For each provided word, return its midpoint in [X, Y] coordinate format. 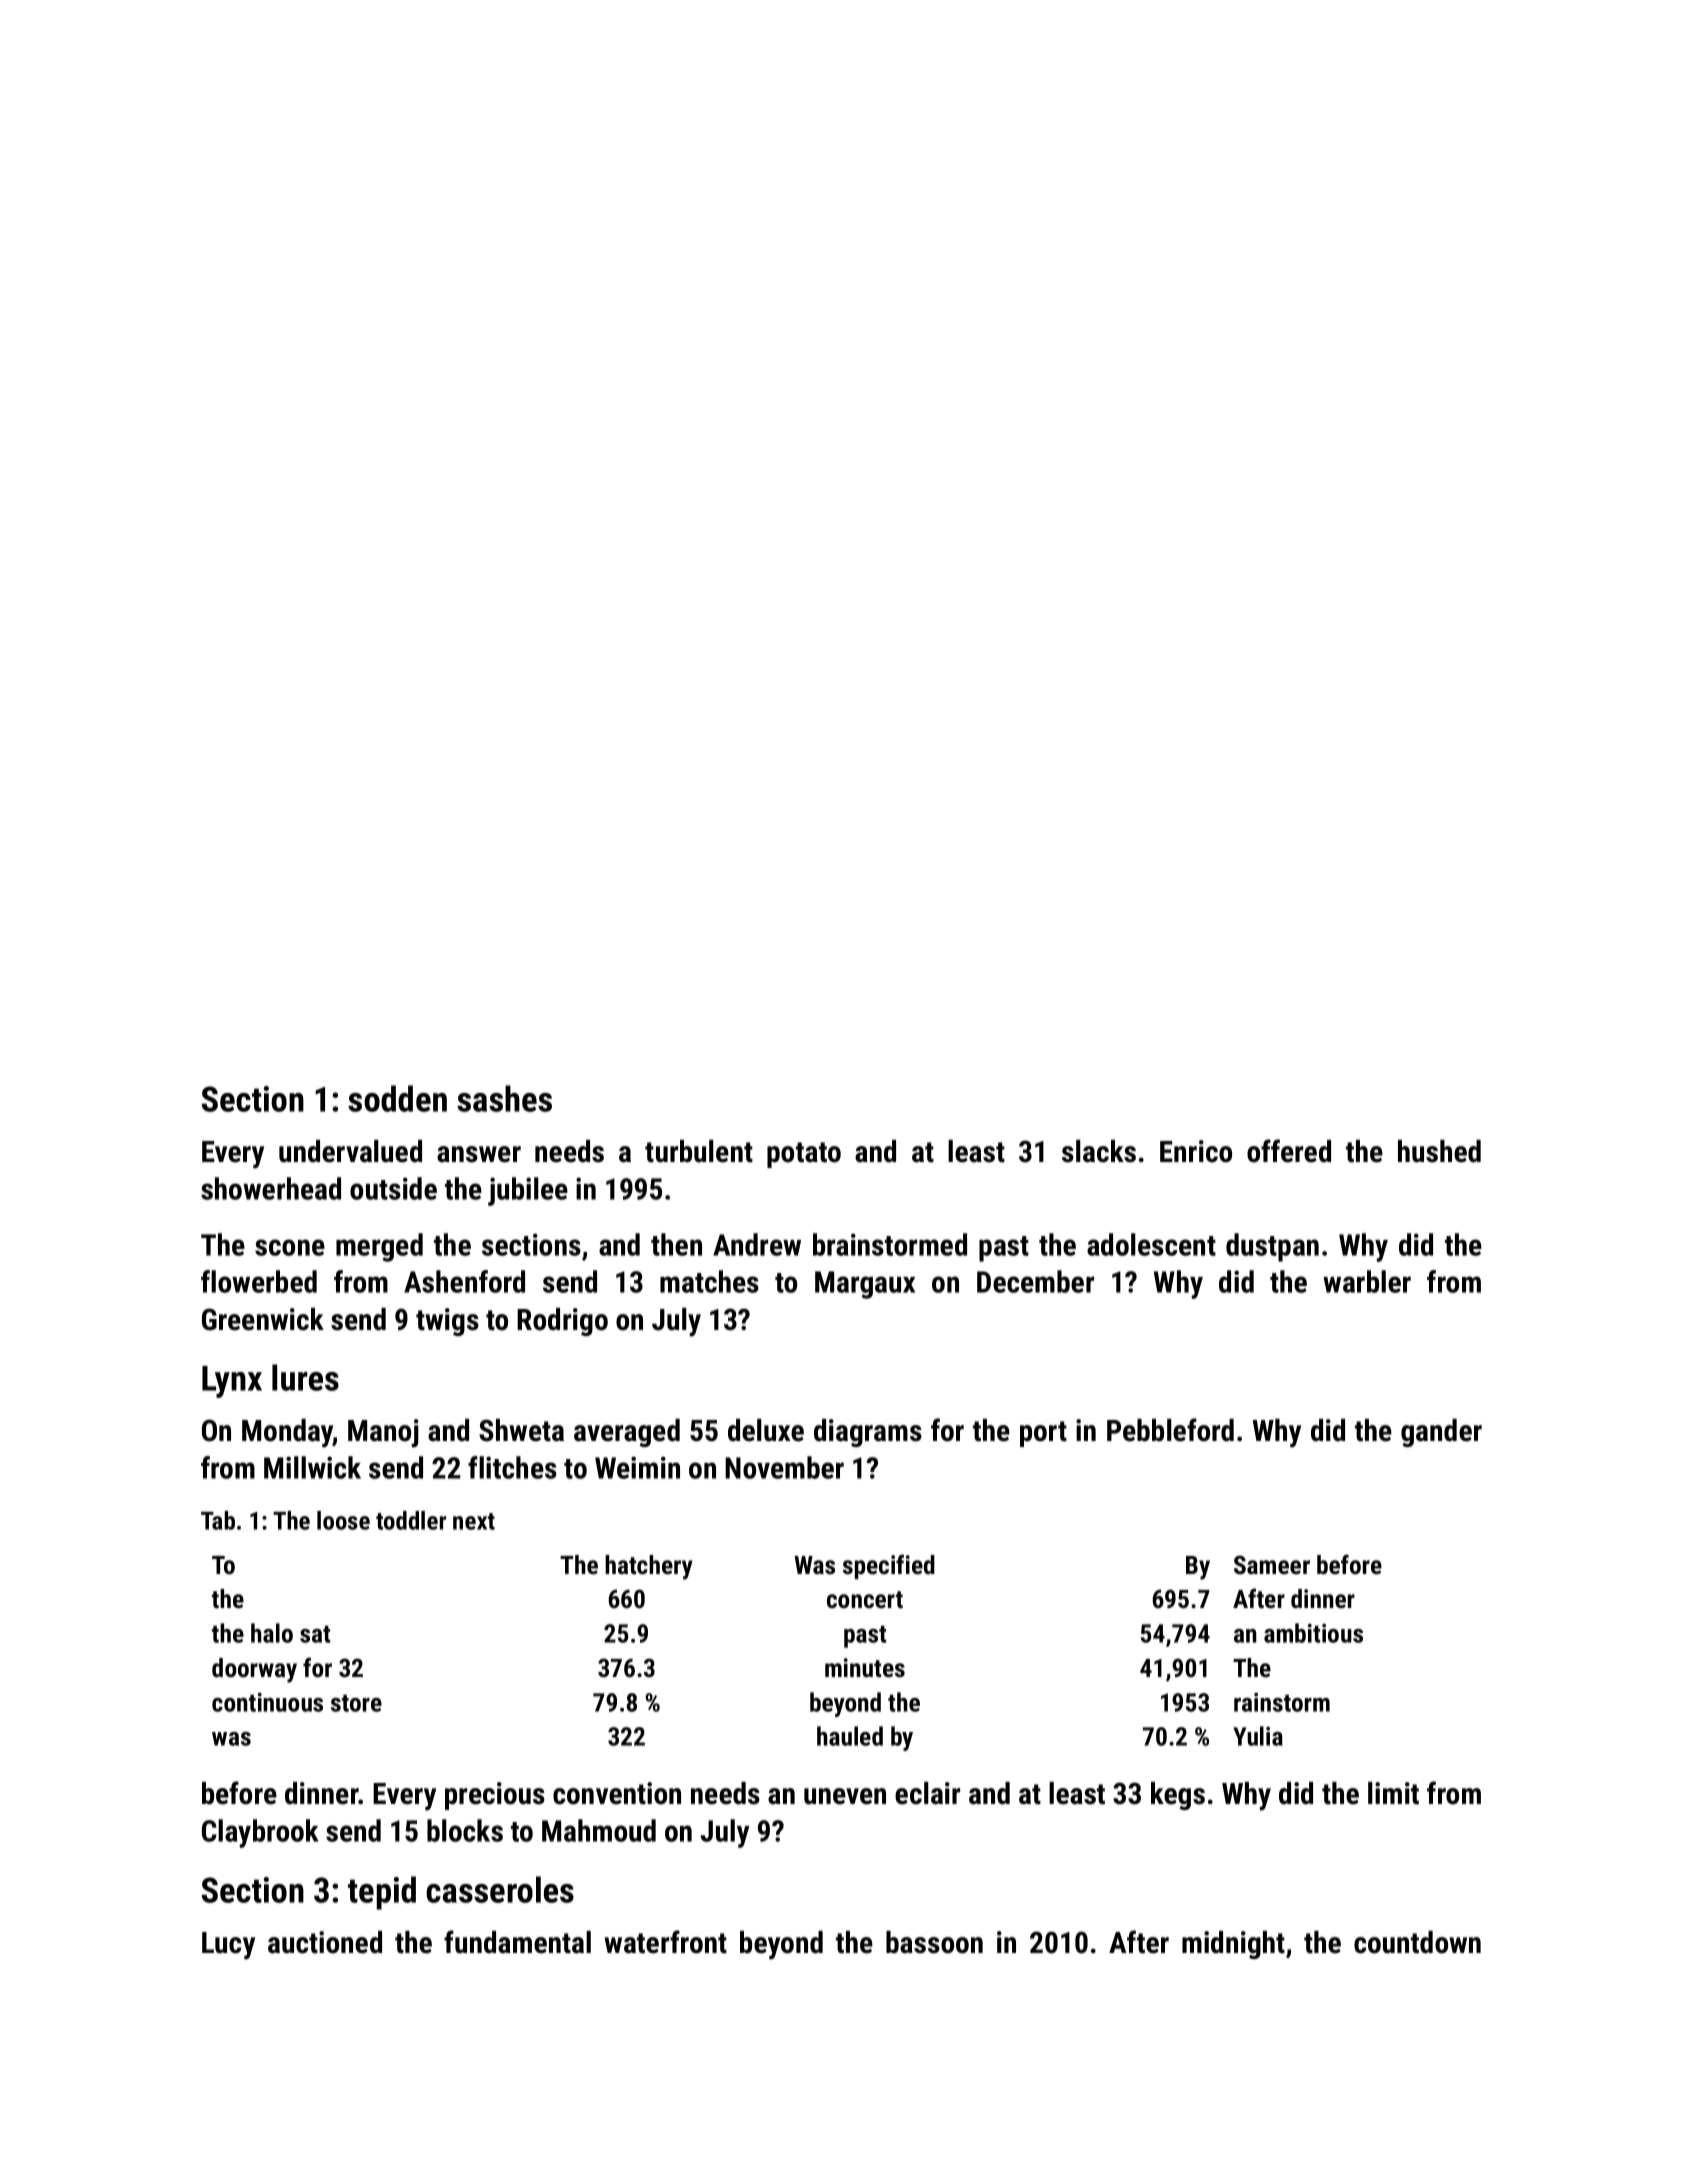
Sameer [1272, 1564]
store [356, 1703]
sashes [504, 1098]
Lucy [228, 1946]
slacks [1099, 1151]
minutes [865, 1667]
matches [709, 1281]
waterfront [665, 1942]
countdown [1417, 1942]
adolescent [1151, 1244]
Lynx [232, 1382]
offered [1289, 1151]
